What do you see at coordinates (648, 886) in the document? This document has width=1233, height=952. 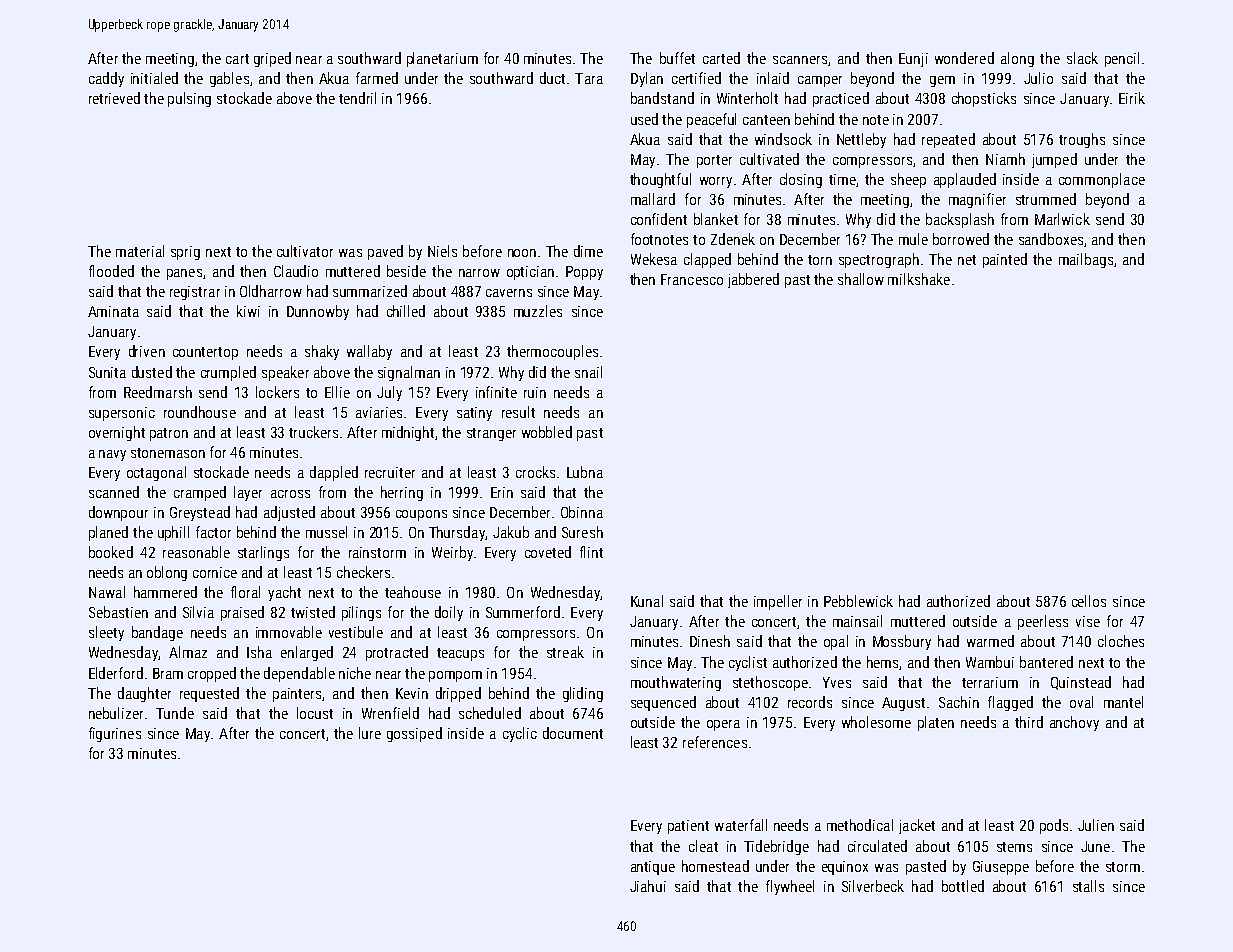 I see `Jiahui` at bounding box center [648, 886].
